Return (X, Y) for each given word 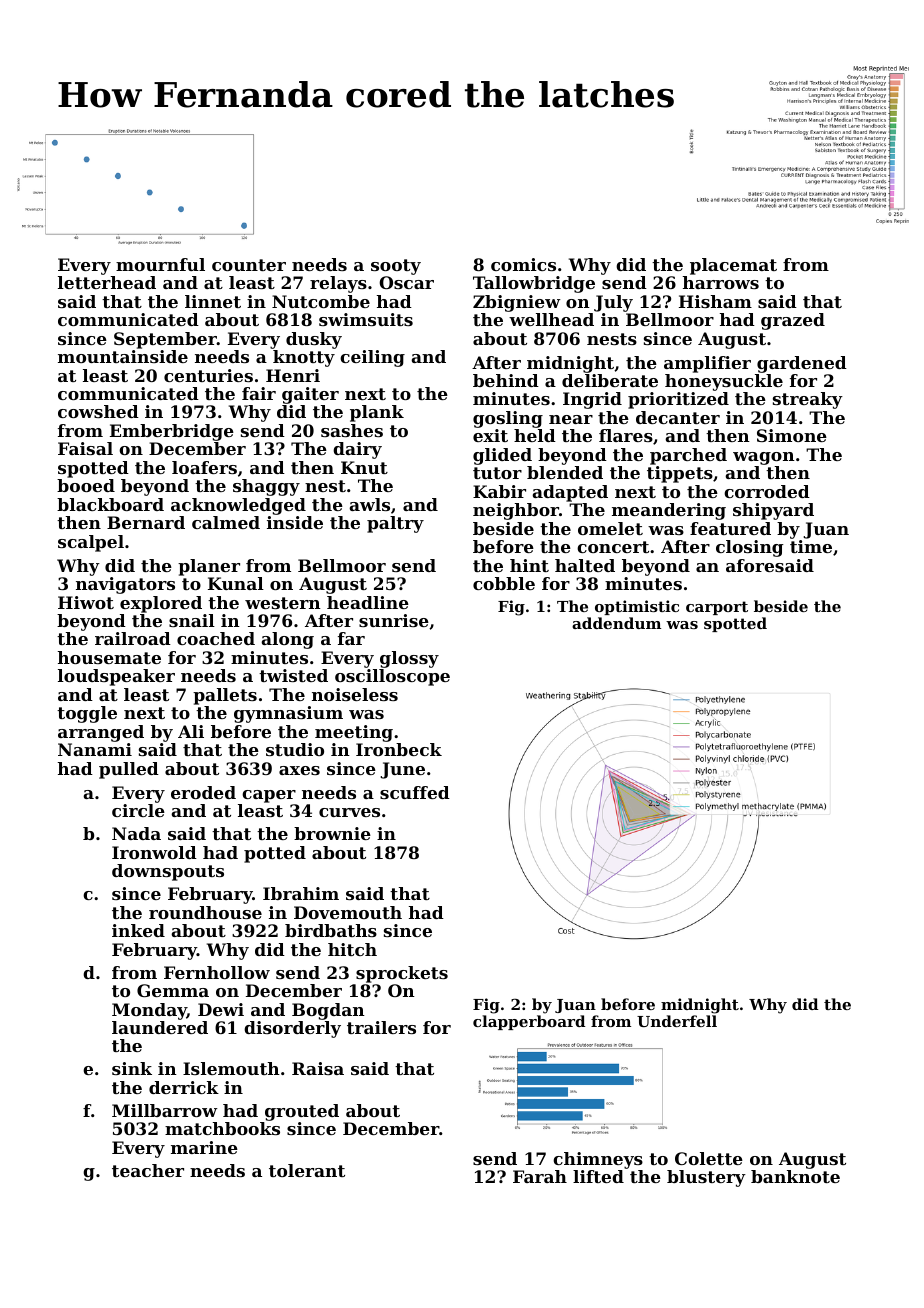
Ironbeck (399, 749)
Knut (364, 467)
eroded (203, 792)
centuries (208, 375)
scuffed (415, 792)
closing (749, 548)
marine (204, 1147)
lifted (598, 1176)
